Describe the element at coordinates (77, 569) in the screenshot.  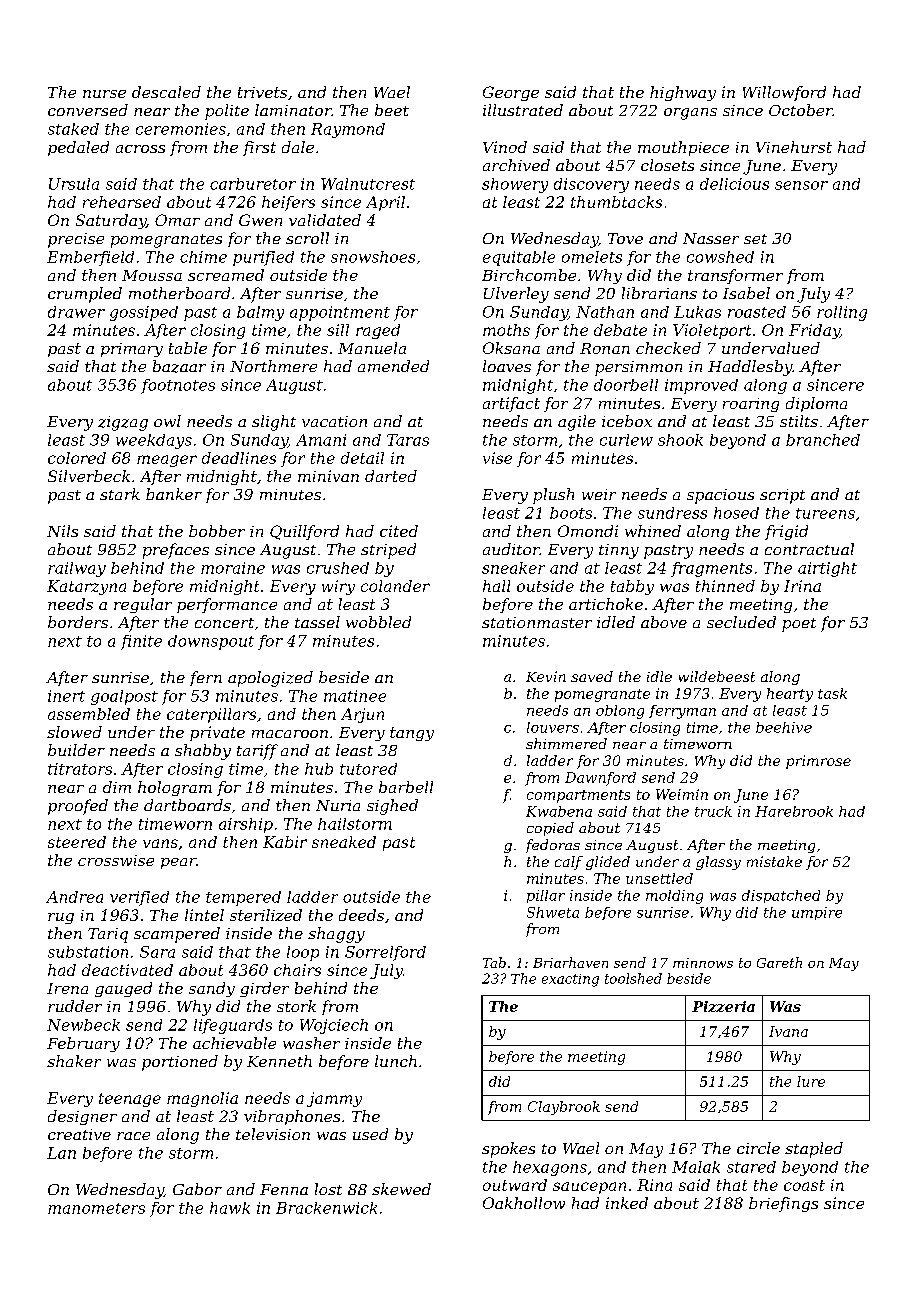
I see `railway` at that location.
